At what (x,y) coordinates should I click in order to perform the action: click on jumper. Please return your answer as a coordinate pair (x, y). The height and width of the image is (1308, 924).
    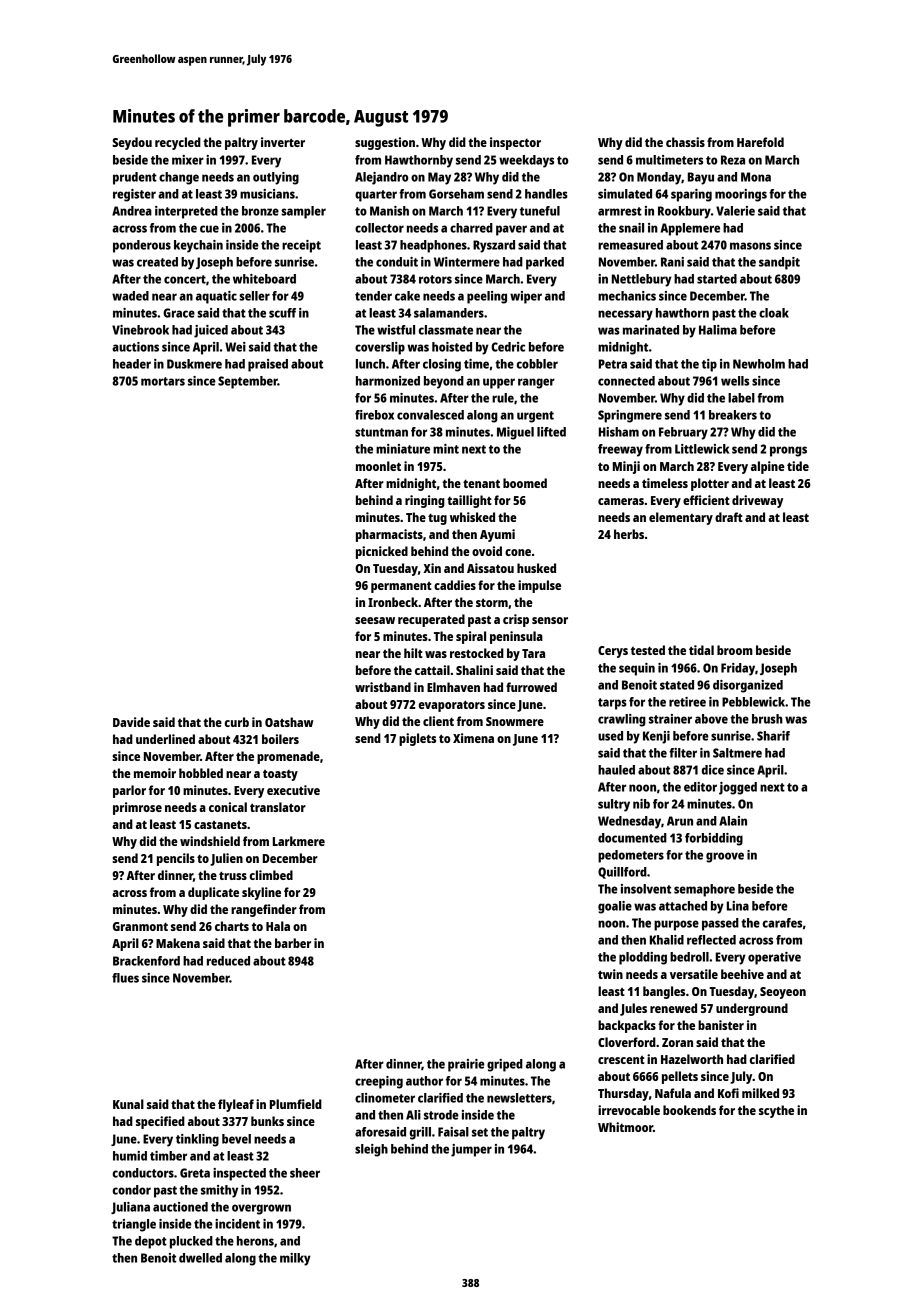
    Looking at the image, I should click on (471, 1150).
